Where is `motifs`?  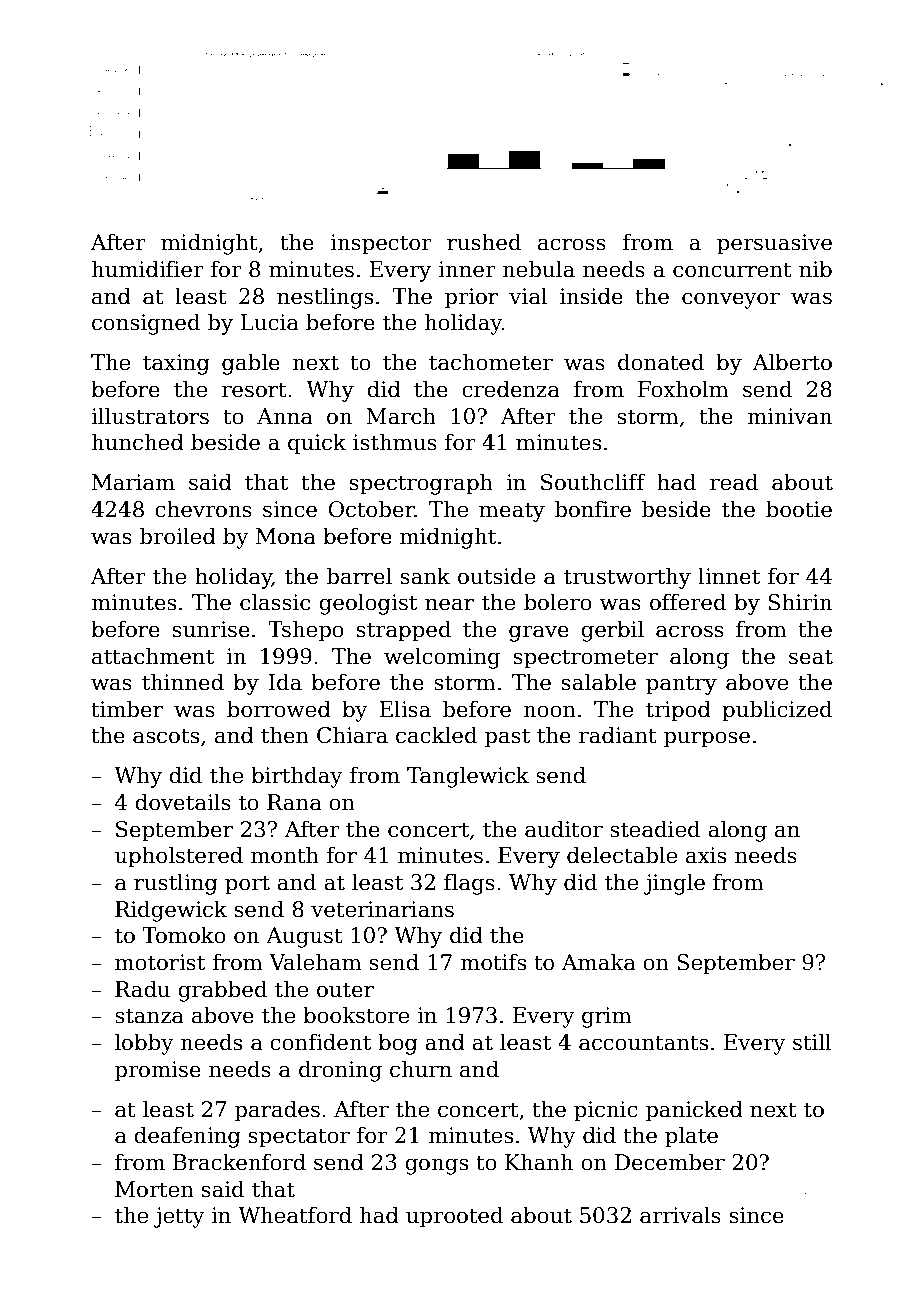 motifs is located at coordinates (493, 962).
